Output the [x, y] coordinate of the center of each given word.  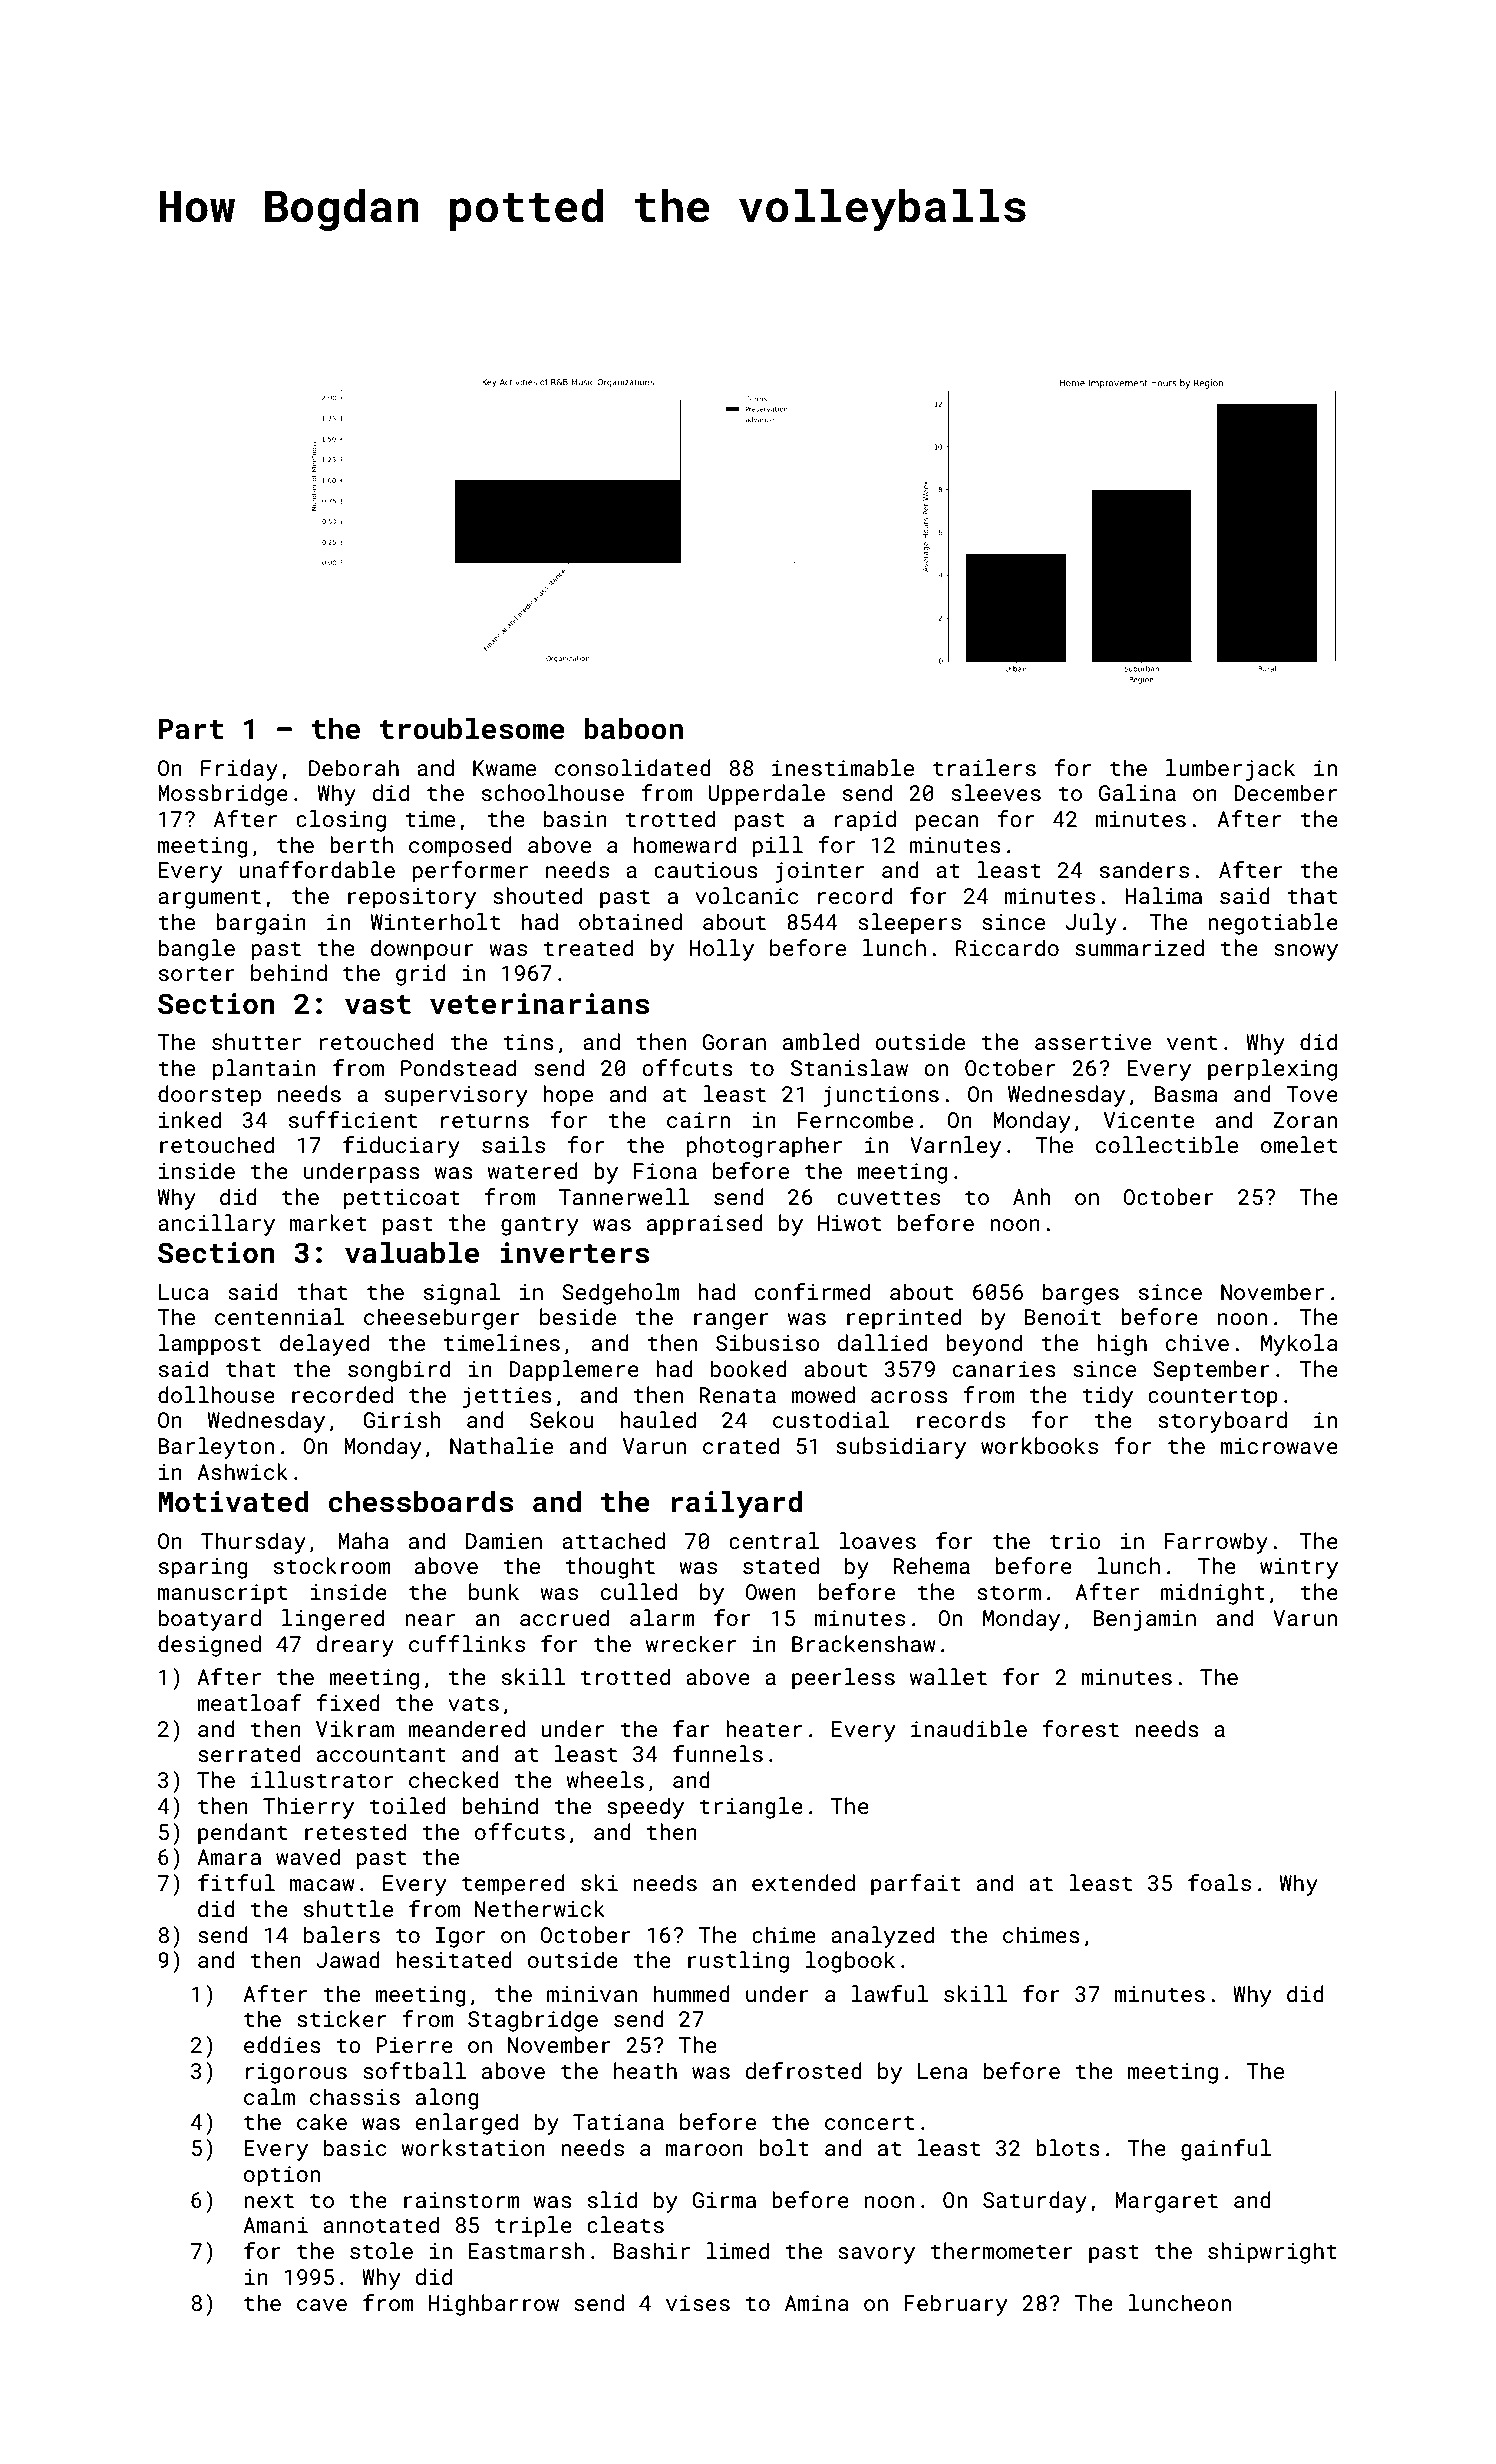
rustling [738, 1962]
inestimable [843, 767]
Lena [943, 2071]
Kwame [504, 768]
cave [322, 2305]
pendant [242, 1834]
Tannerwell [624, 1196]
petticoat [402, 1199]
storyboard [1222, 1422]
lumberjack [1230, 770]
